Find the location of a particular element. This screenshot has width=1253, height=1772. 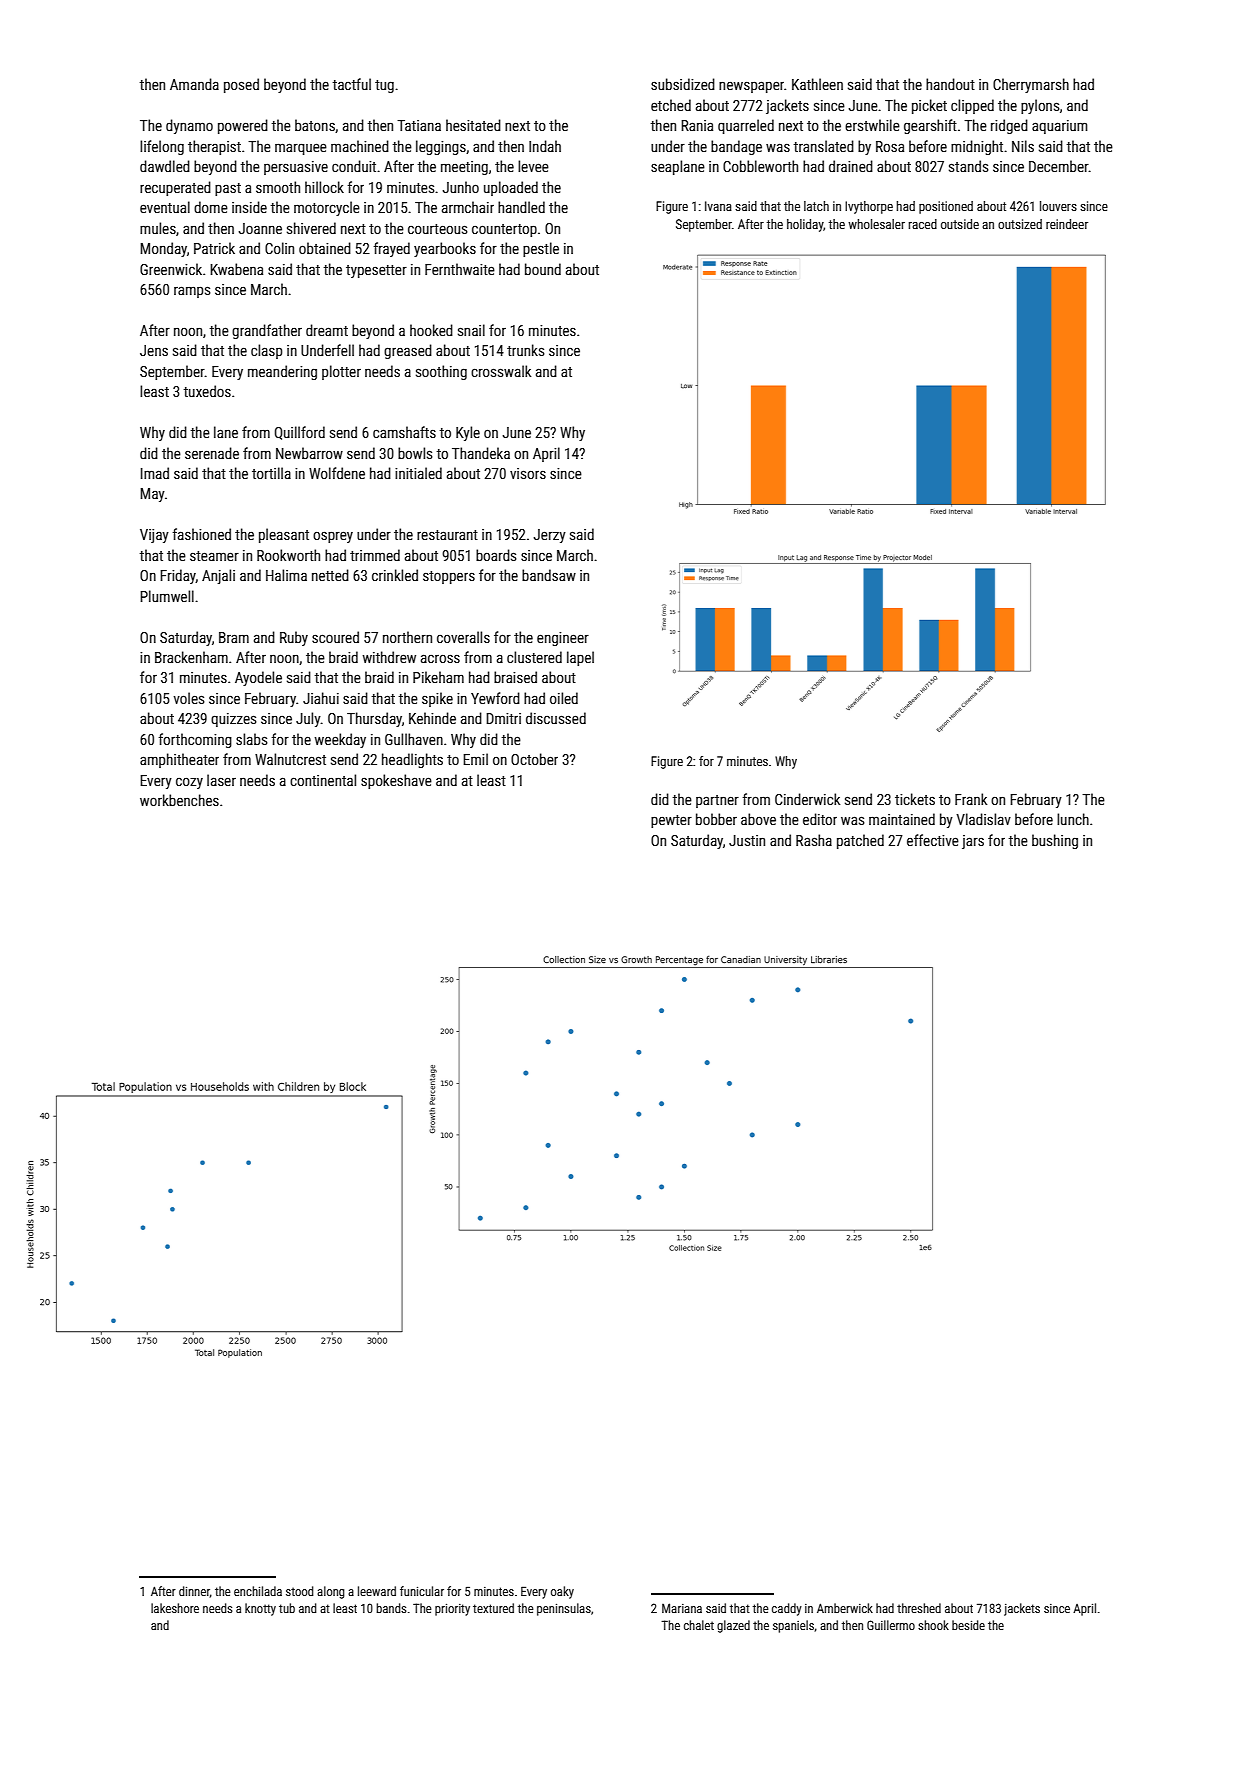

lapel is located at coordinates (580, 658).
